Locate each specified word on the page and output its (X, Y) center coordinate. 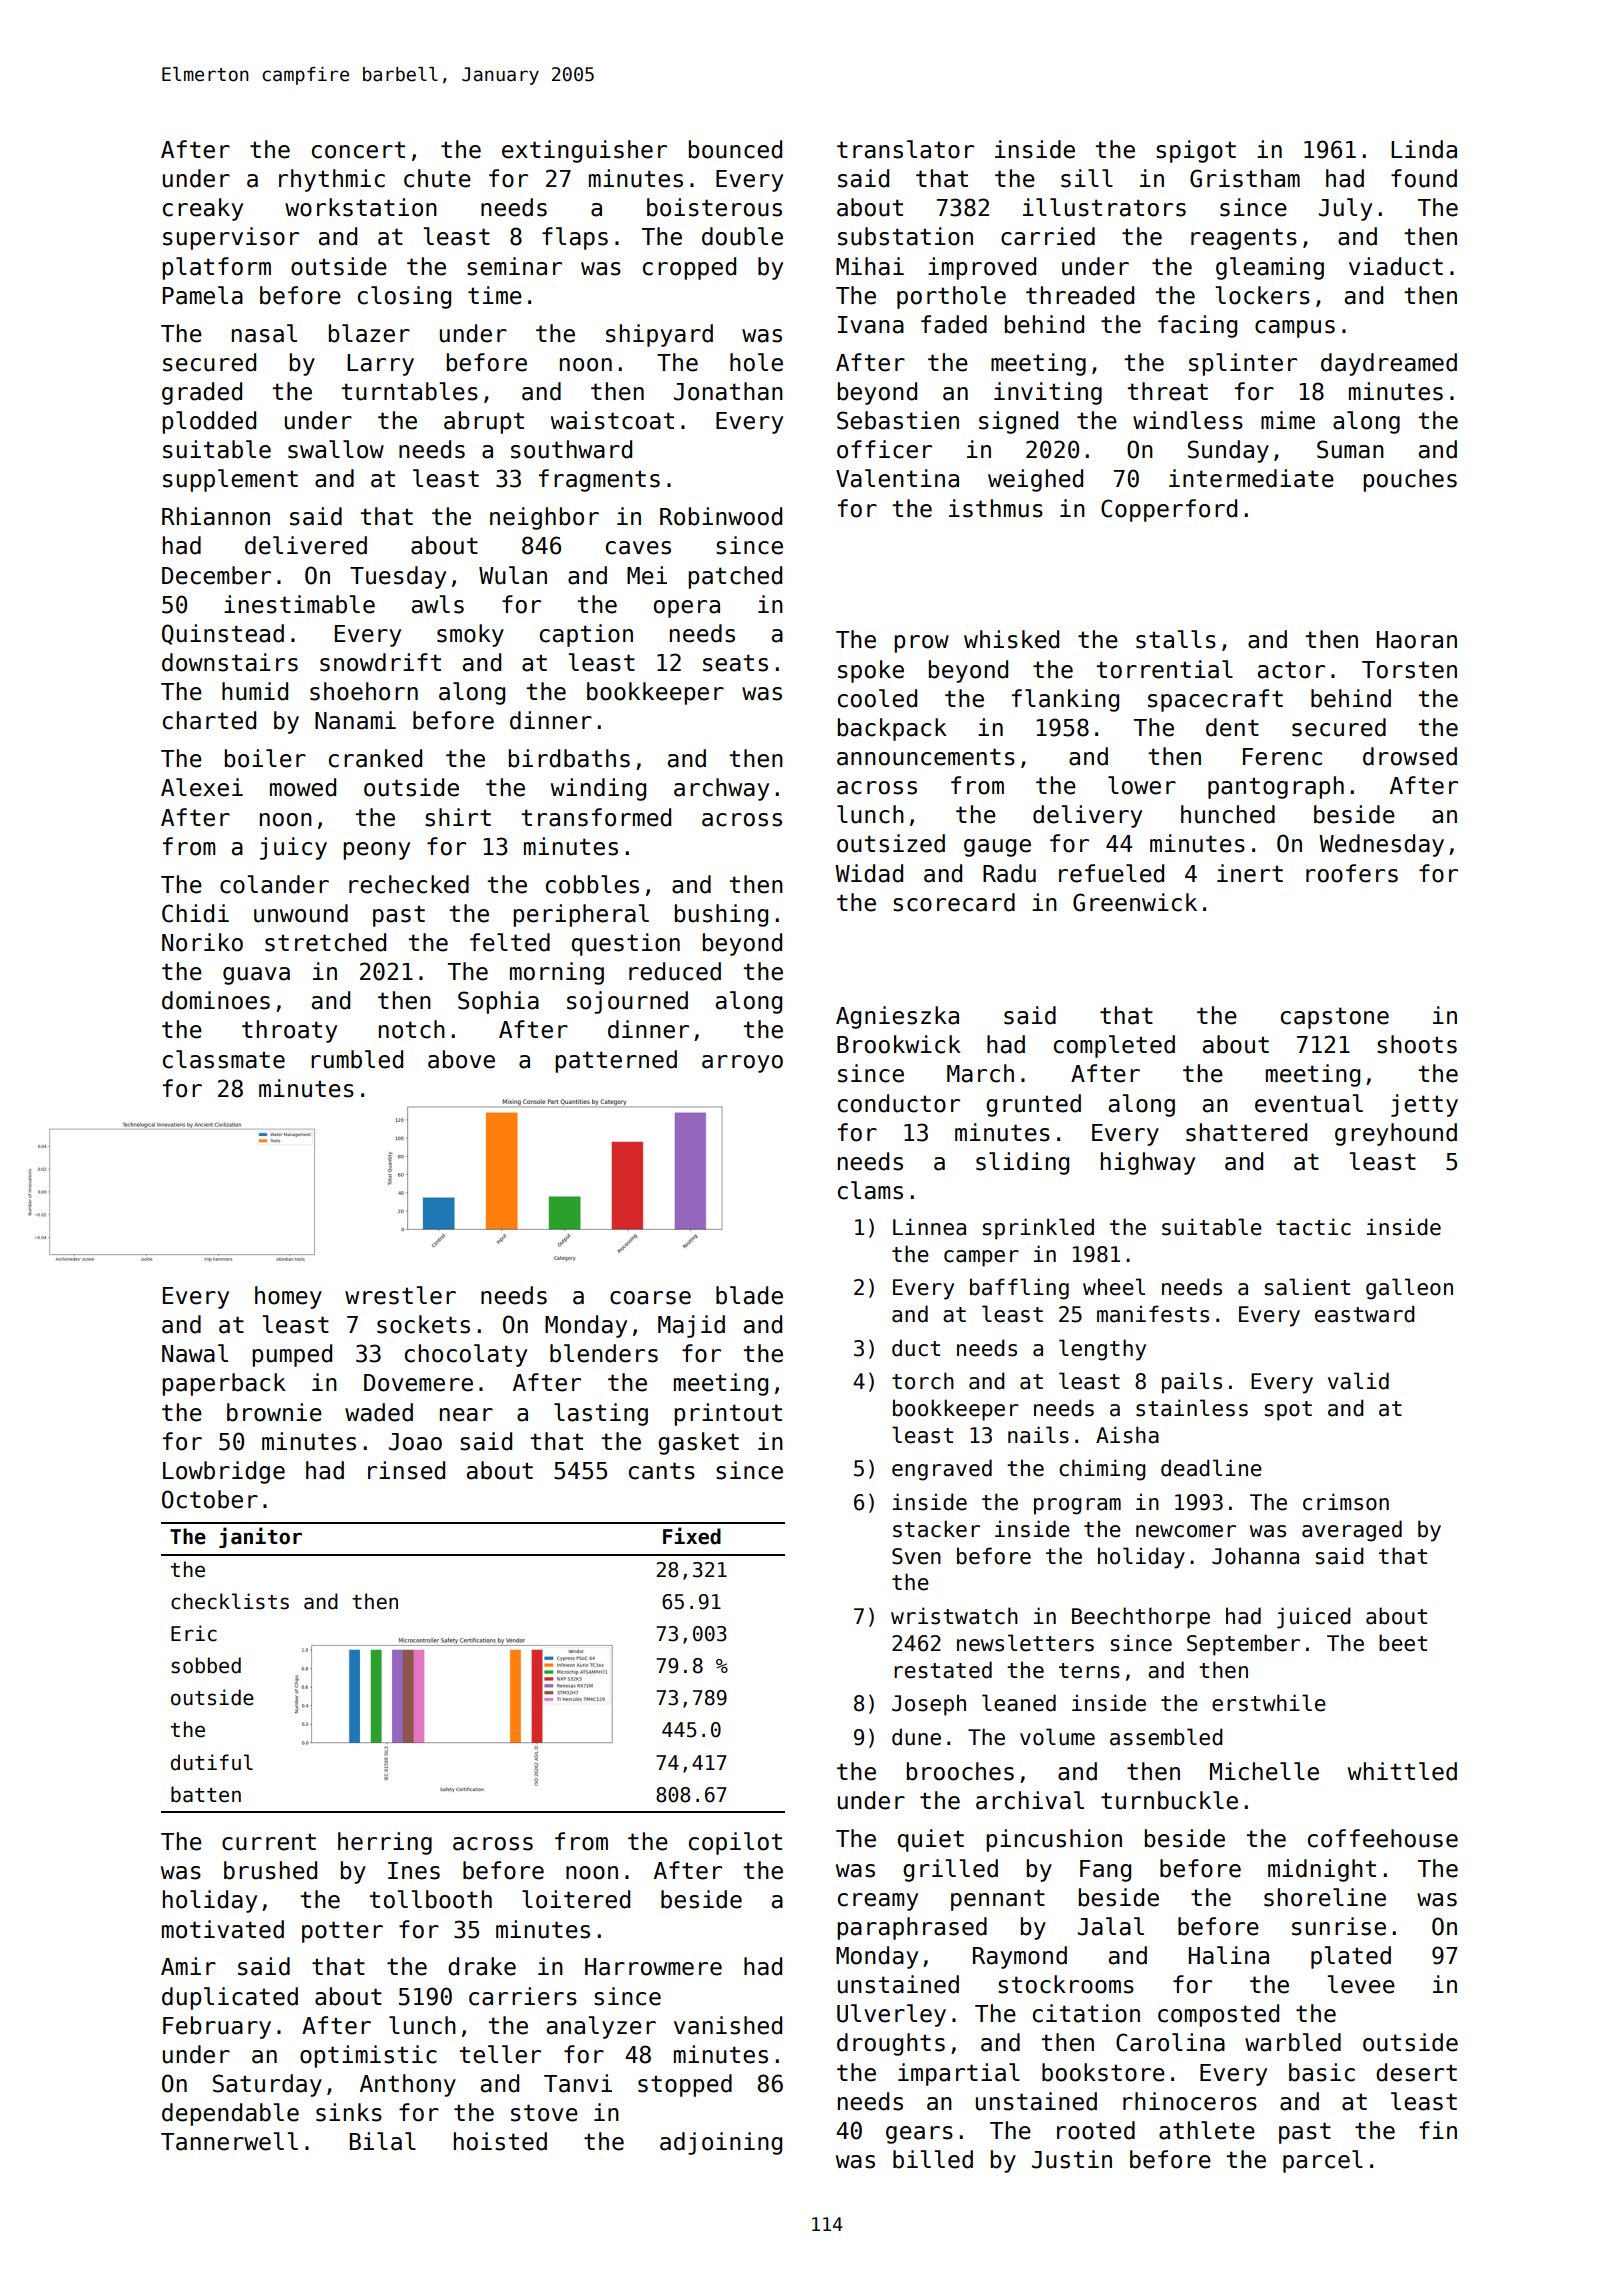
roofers (1352, 873)
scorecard (954, 902)
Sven (916, 1556)
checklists (230, 1601)
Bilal (383, 2141)
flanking (1065, 700)
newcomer (1186, 1531)
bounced (735, 149)
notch (412, 1029)
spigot (1196, 151)
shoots (1417, 1044)
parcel (1323, 2161)
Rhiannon (216, 516)
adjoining (721, 2143)
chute (437, 178)
